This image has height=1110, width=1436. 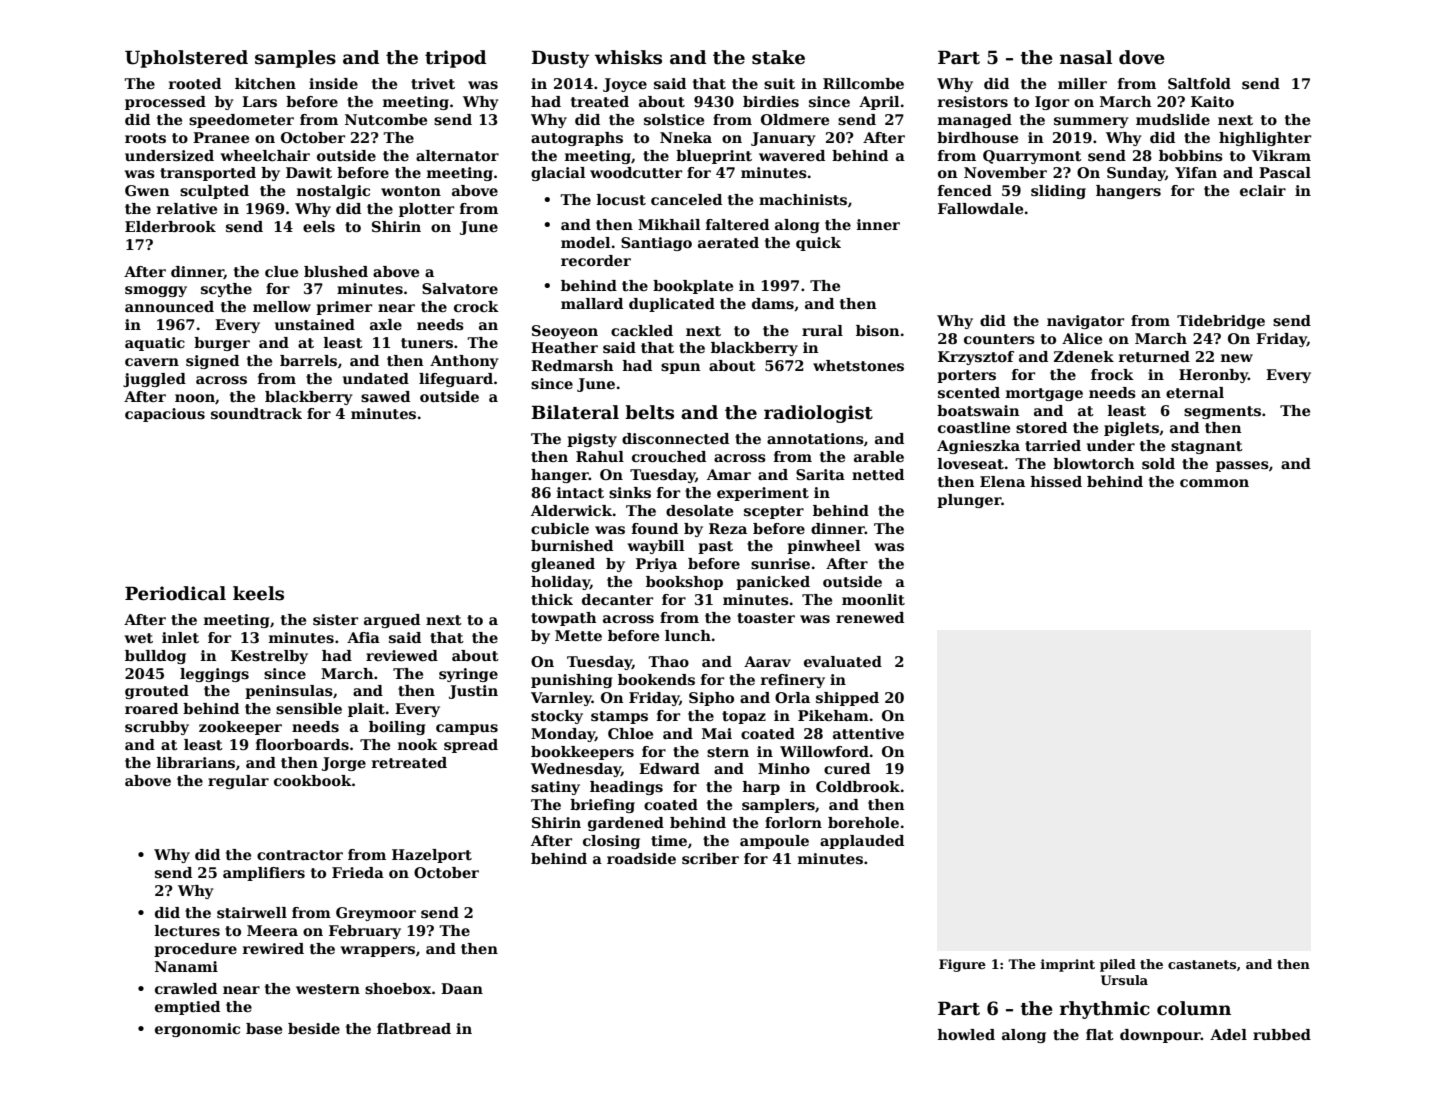 What do you see at coordinates (256, 413) in the image?
I see `soundtrack` at bounding box center [256, 413].
